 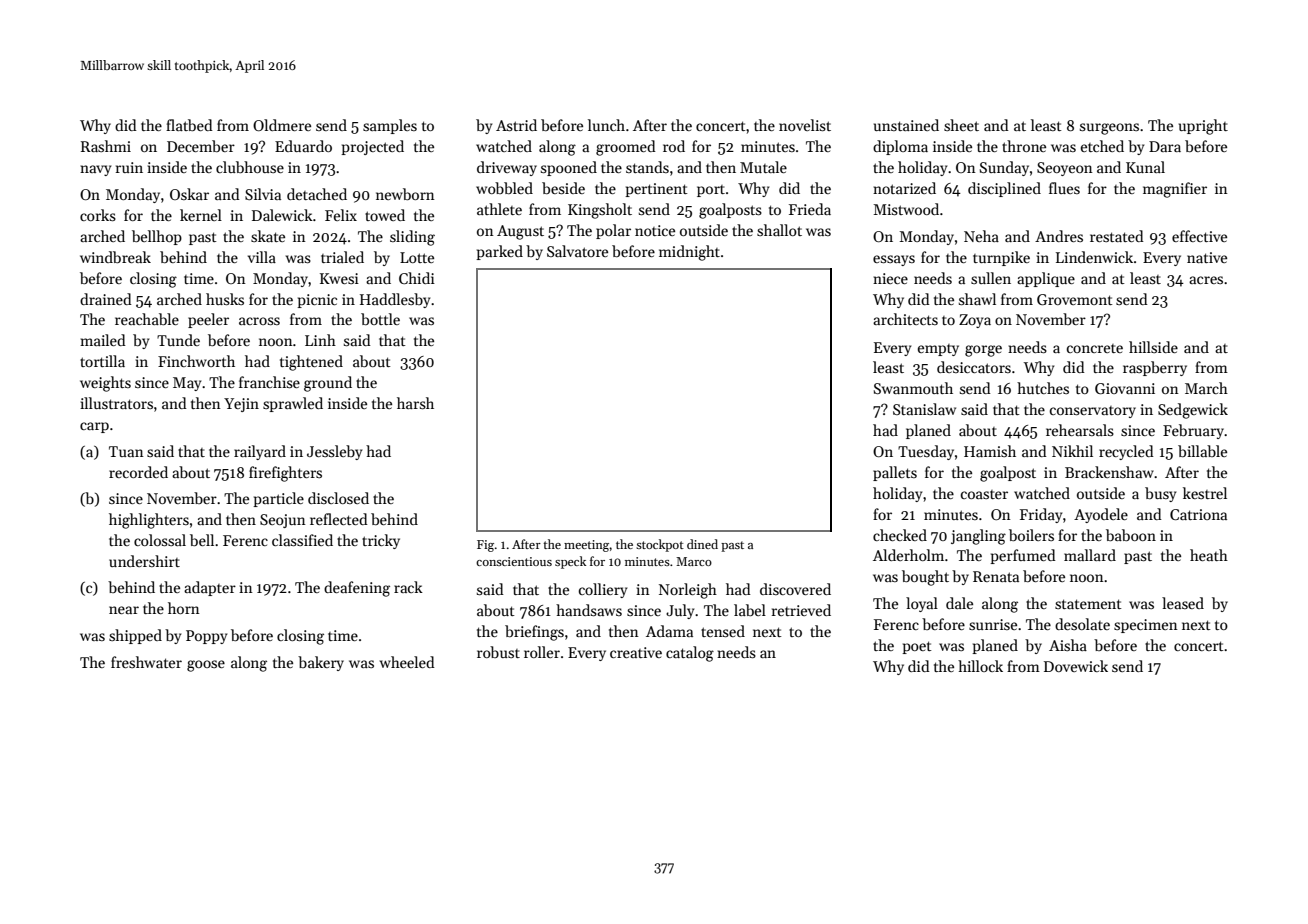 What do you see at coordinates (694, 561) in the page?
I see `Marco` at bounding box center [694, 561].
